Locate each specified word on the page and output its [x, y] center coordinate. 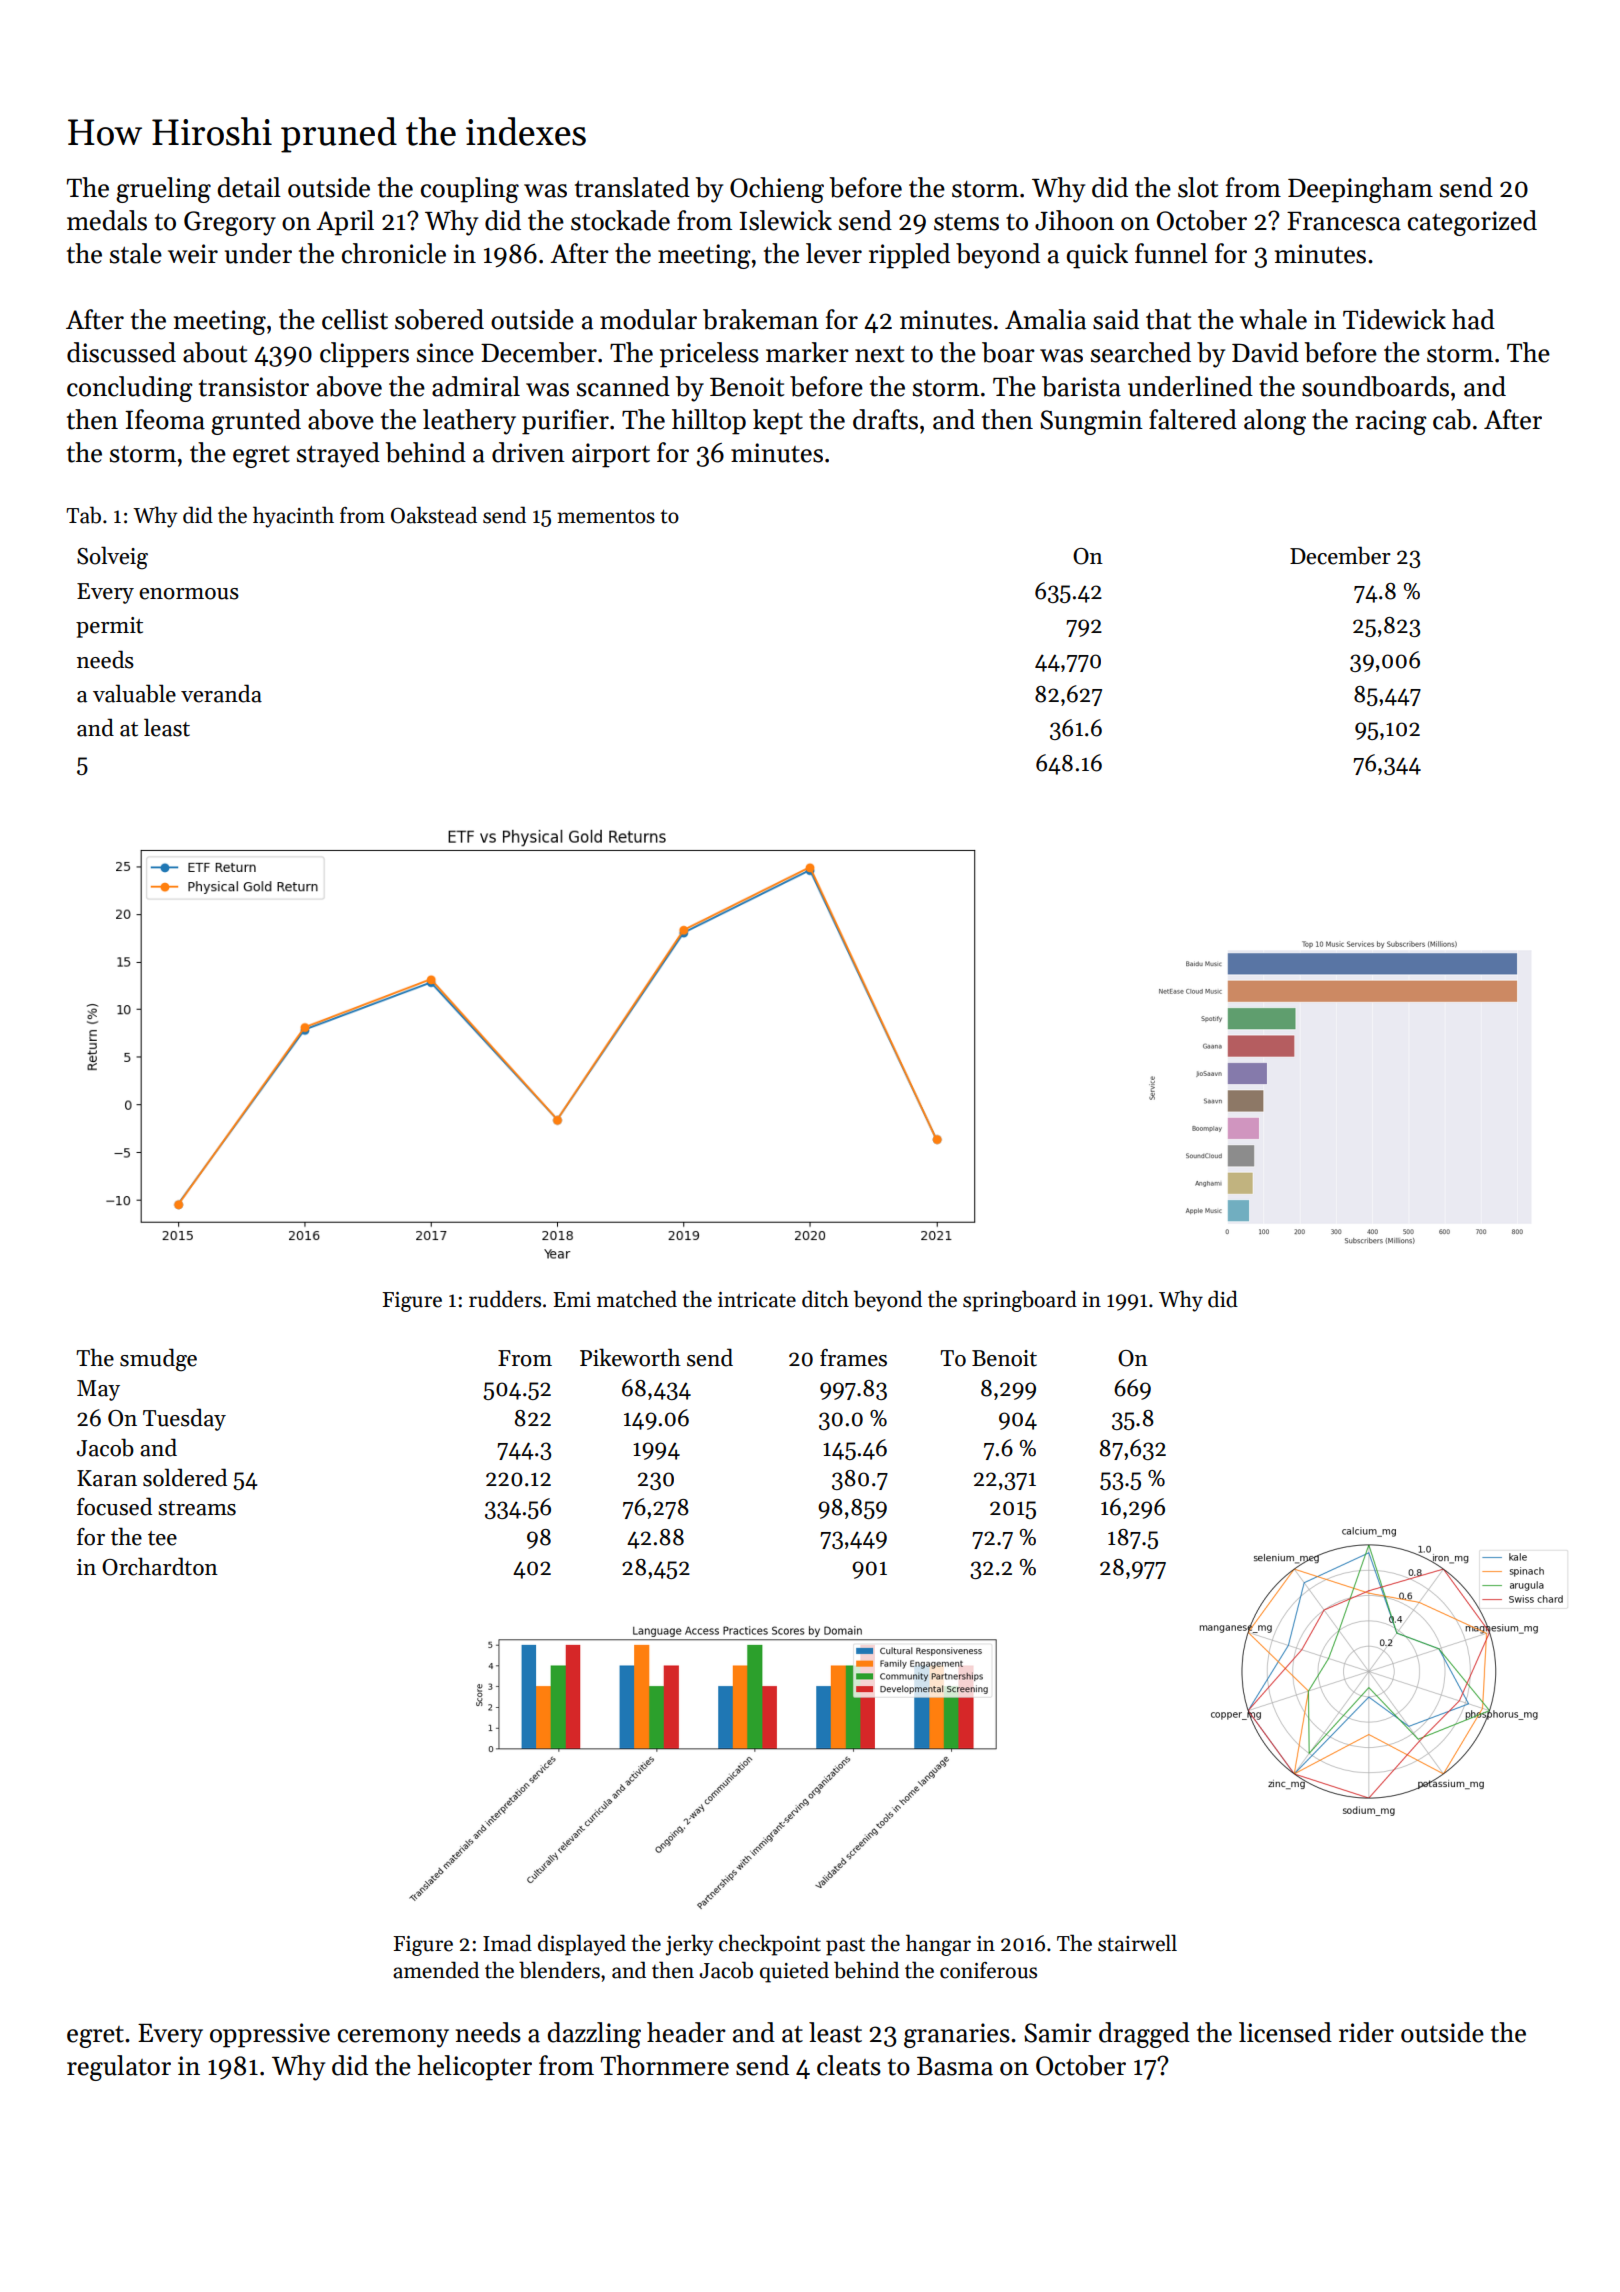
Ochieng [777, 190]
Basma [955, 2066]
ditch [825, 1299]
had [1473, 319]
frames [853, 1358]
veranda [221, 693]
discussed [121, 352]
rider [1366, 2032]
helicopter [474, 2068]
